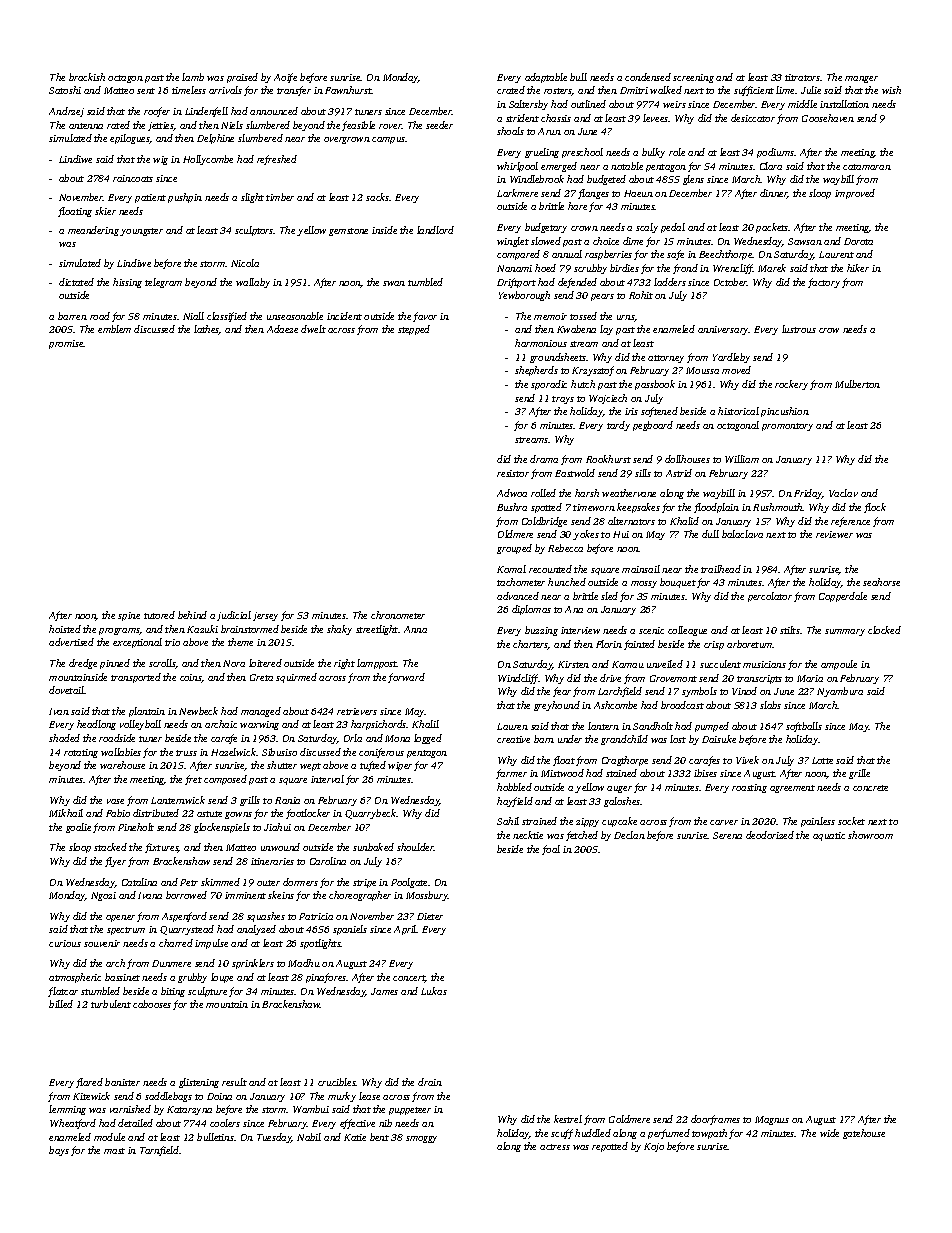 This screenshot has width=952, height=1233. Describe the element at coordinates (528, 835) in the screenshot. I see `necktie` at that location.
